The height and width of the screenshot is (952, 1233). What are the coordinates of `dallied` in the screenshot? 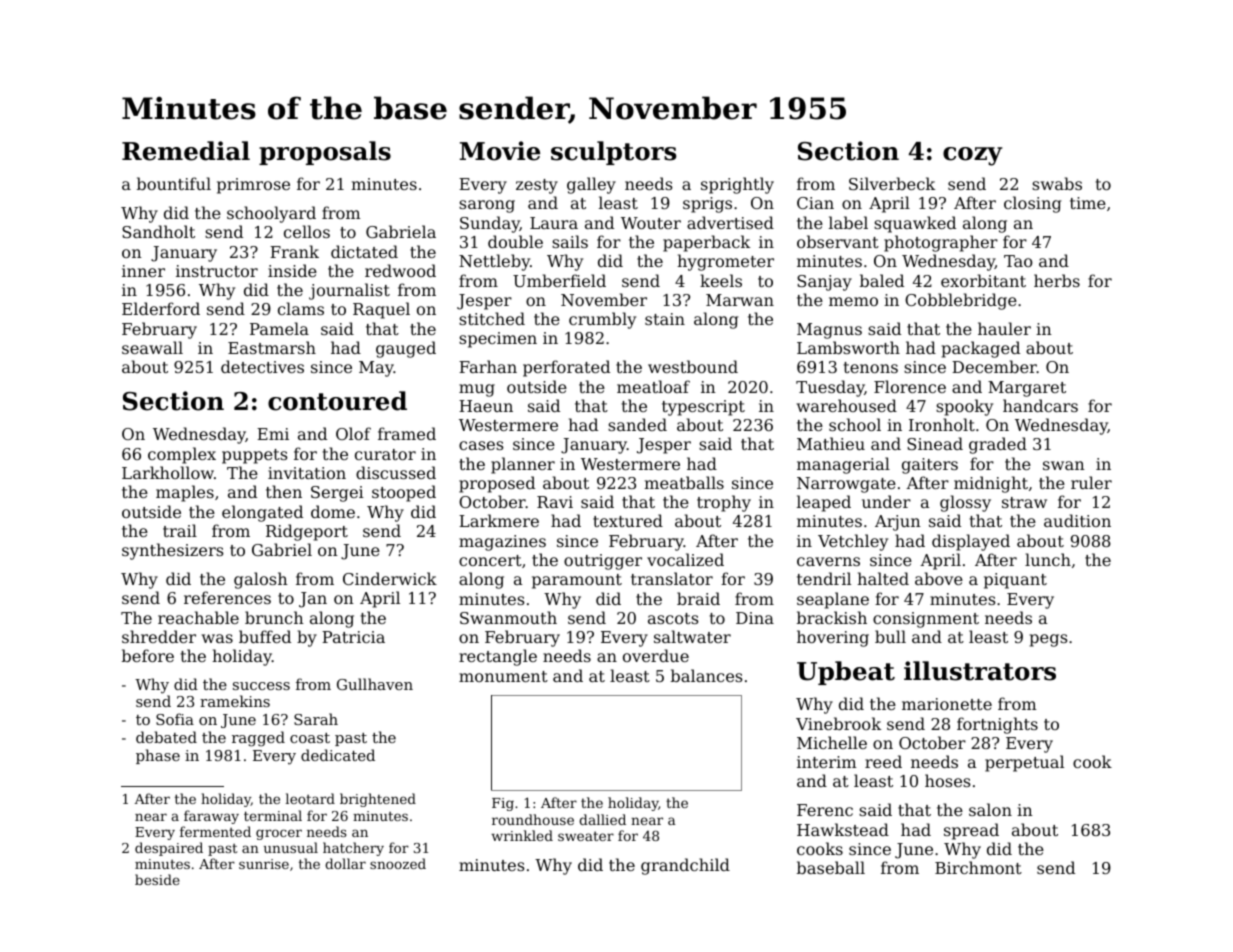 It's located at (602, 819).
